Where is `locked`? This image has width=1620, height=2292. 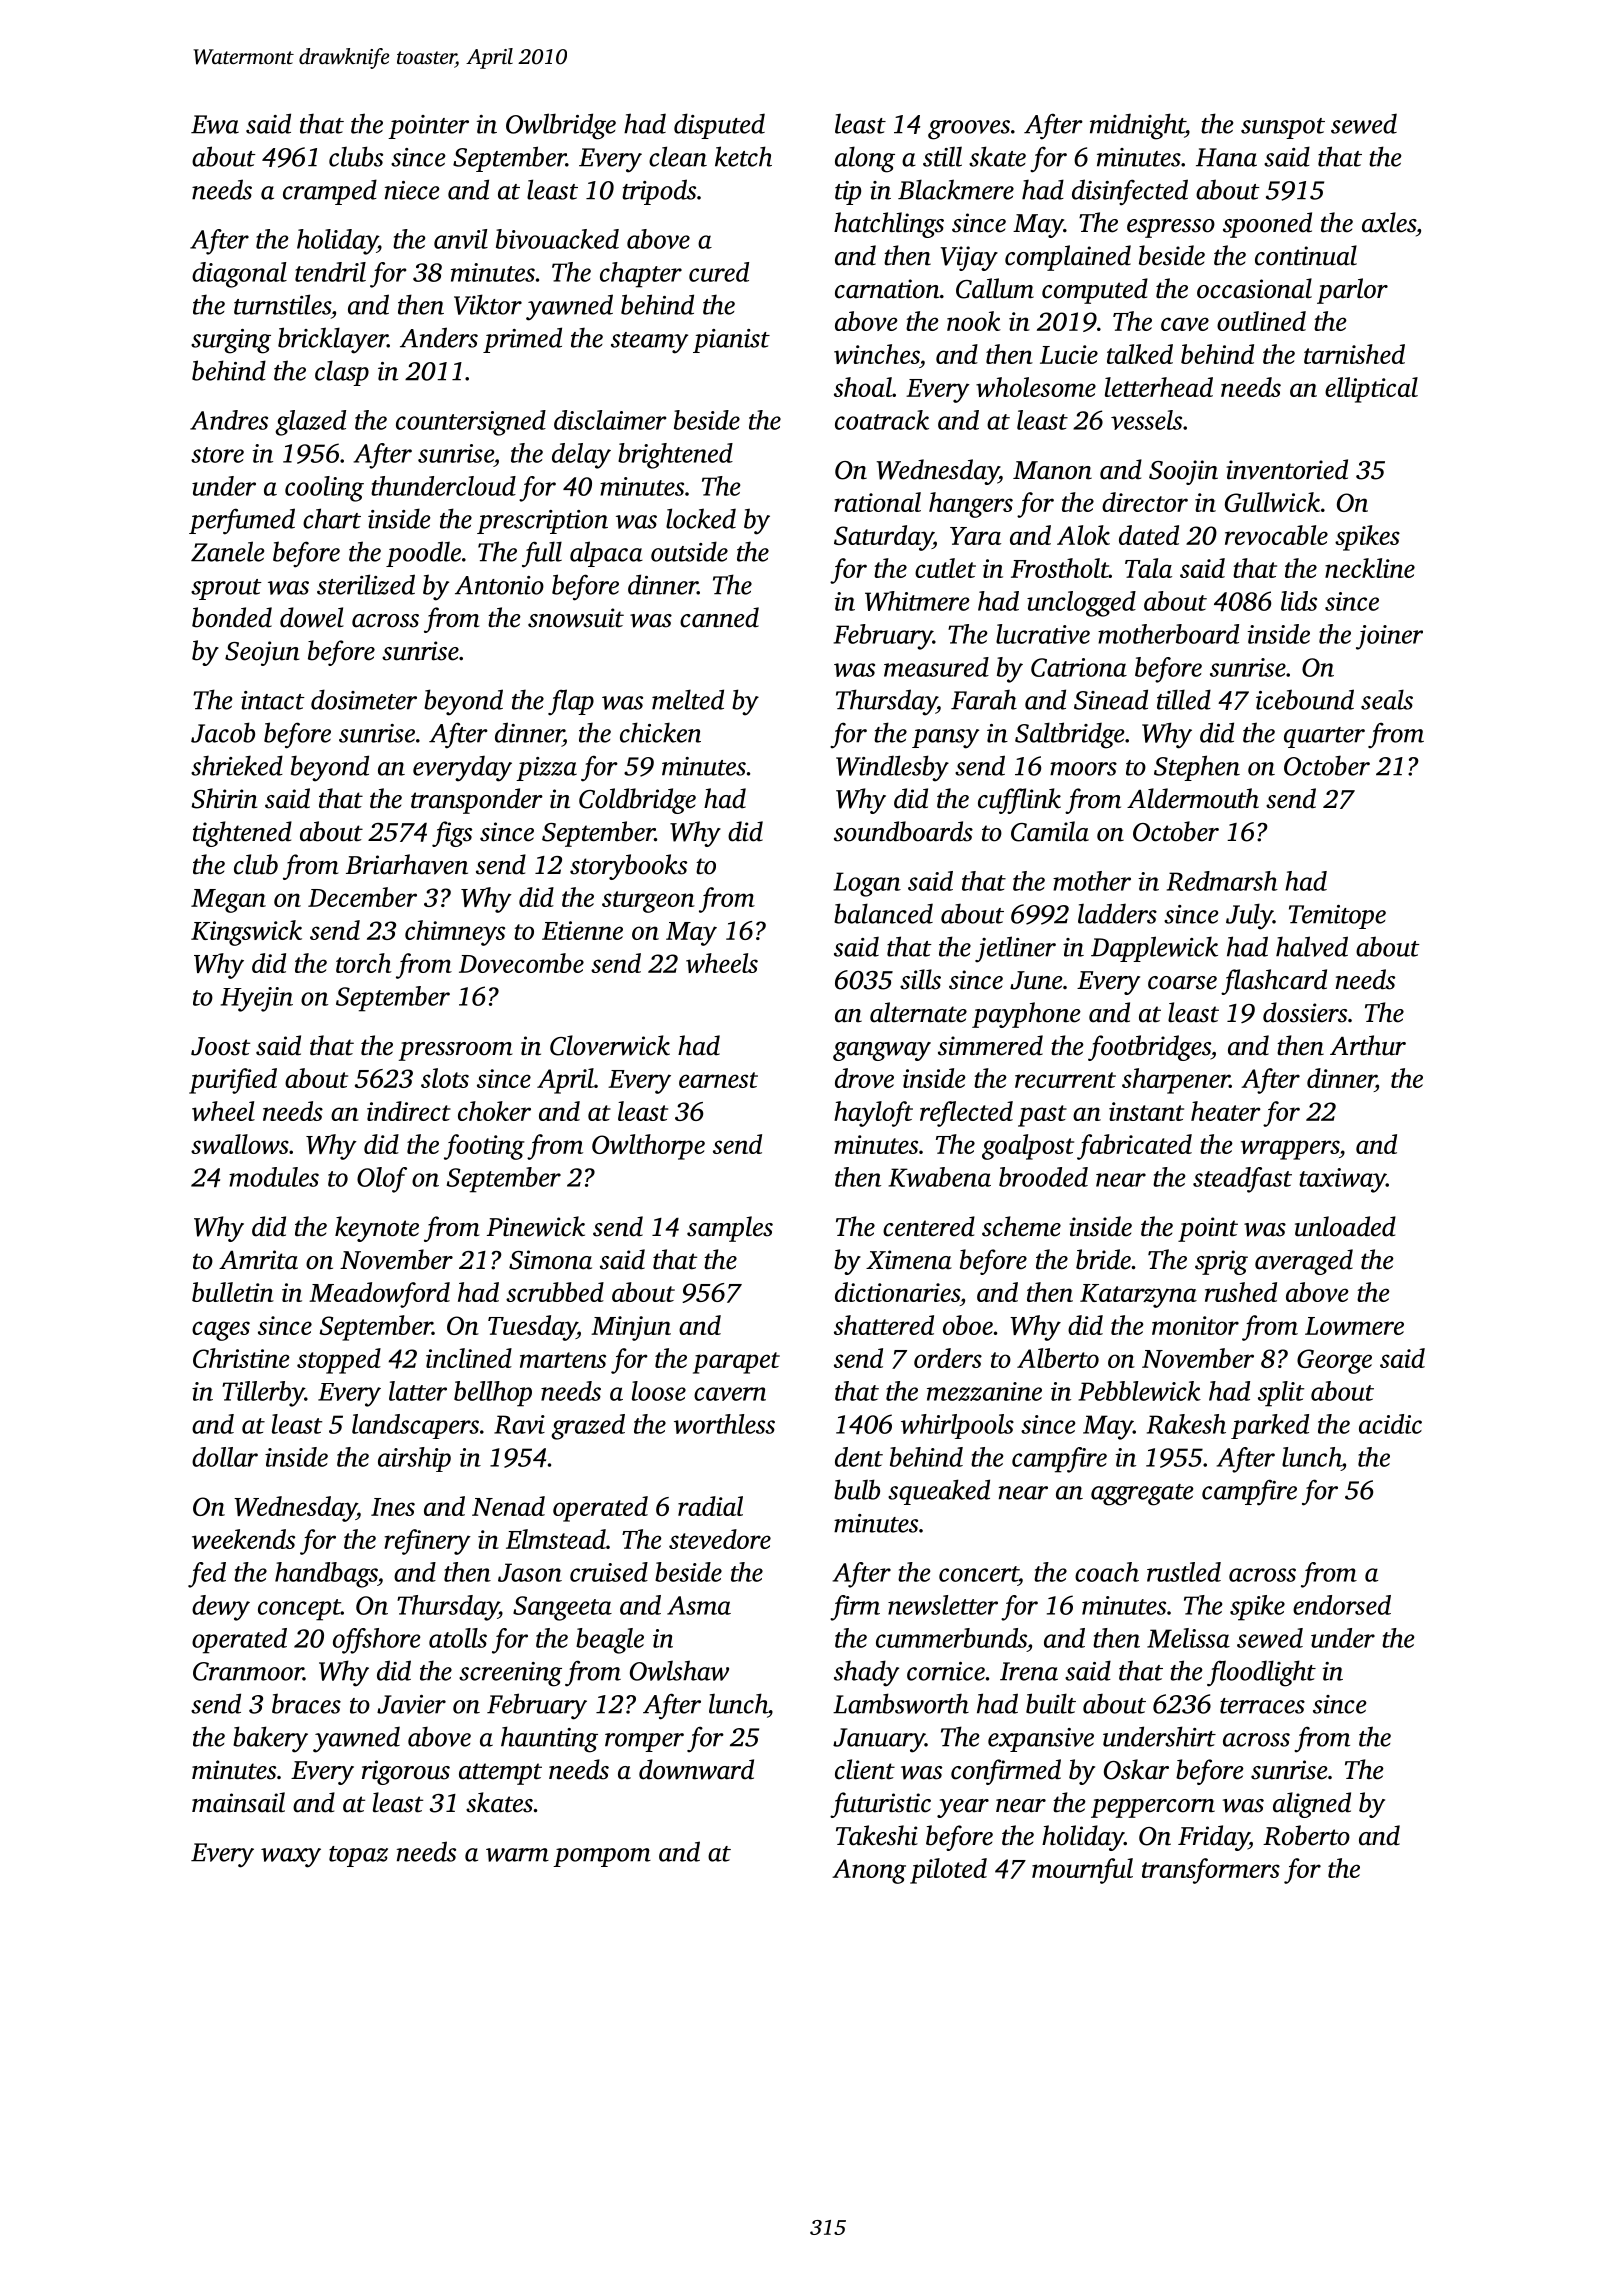
locked is located at coordinates (701, 518).
